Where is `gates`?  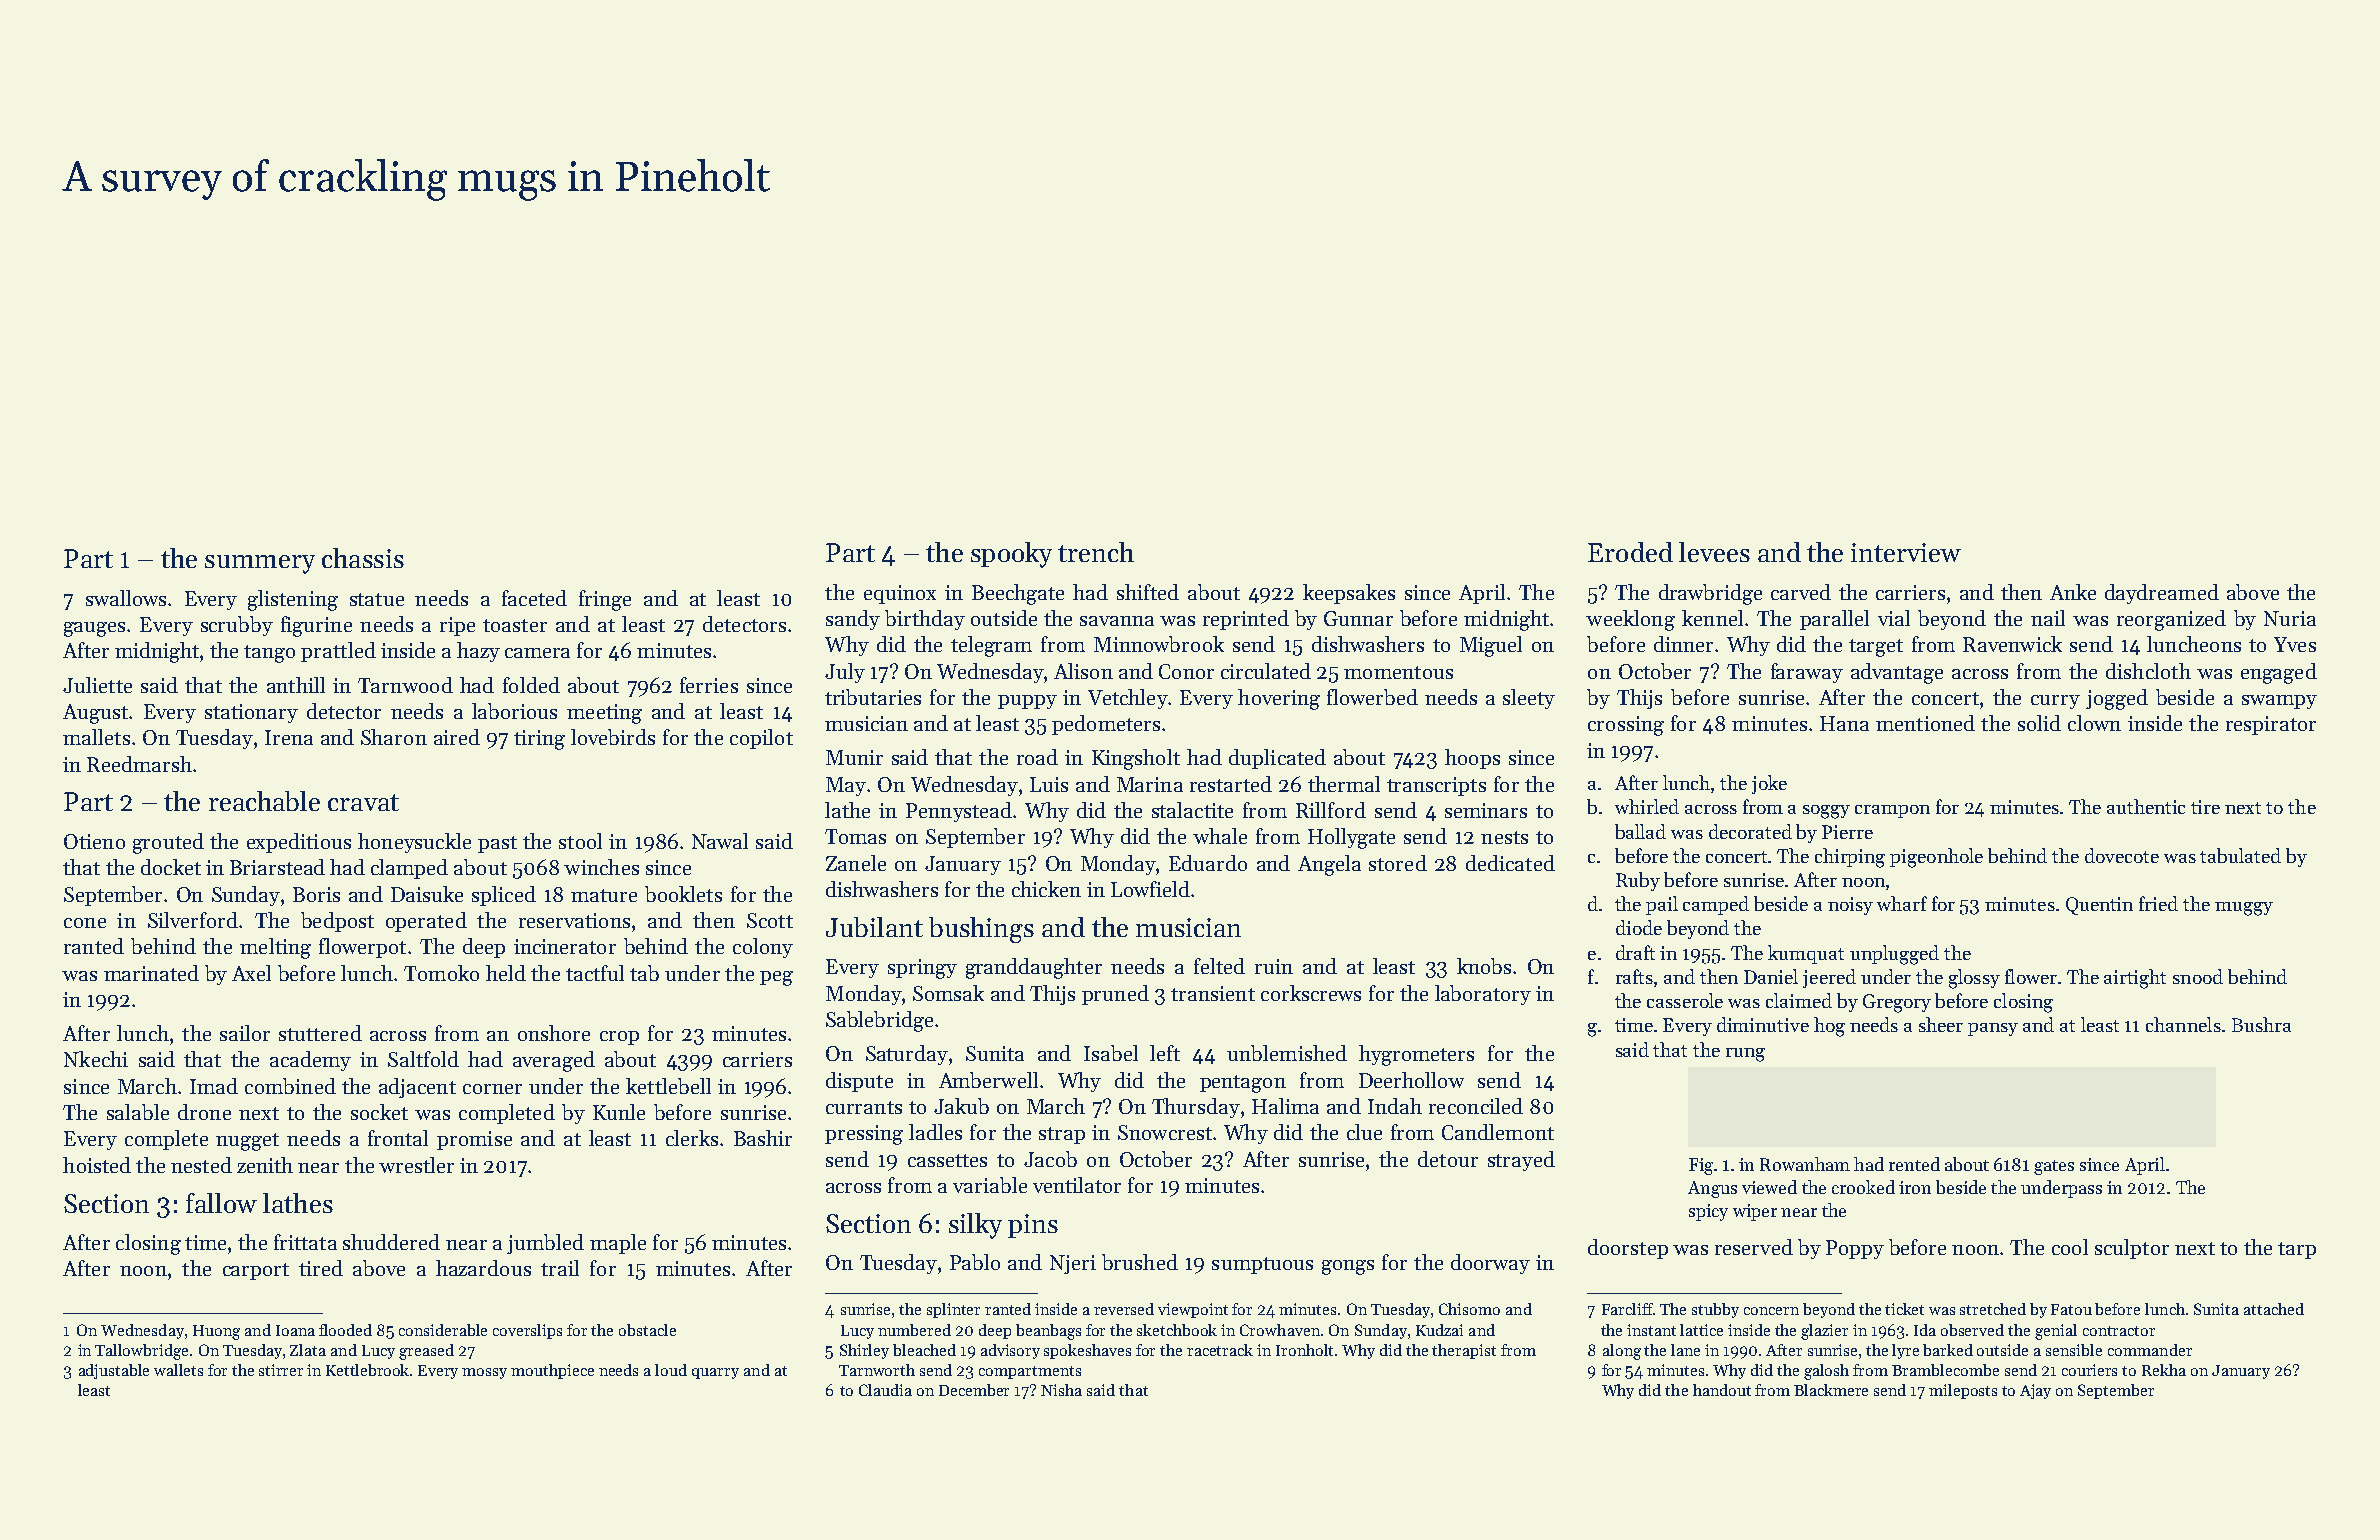
gates is located at coordinates (2054, 1167).
